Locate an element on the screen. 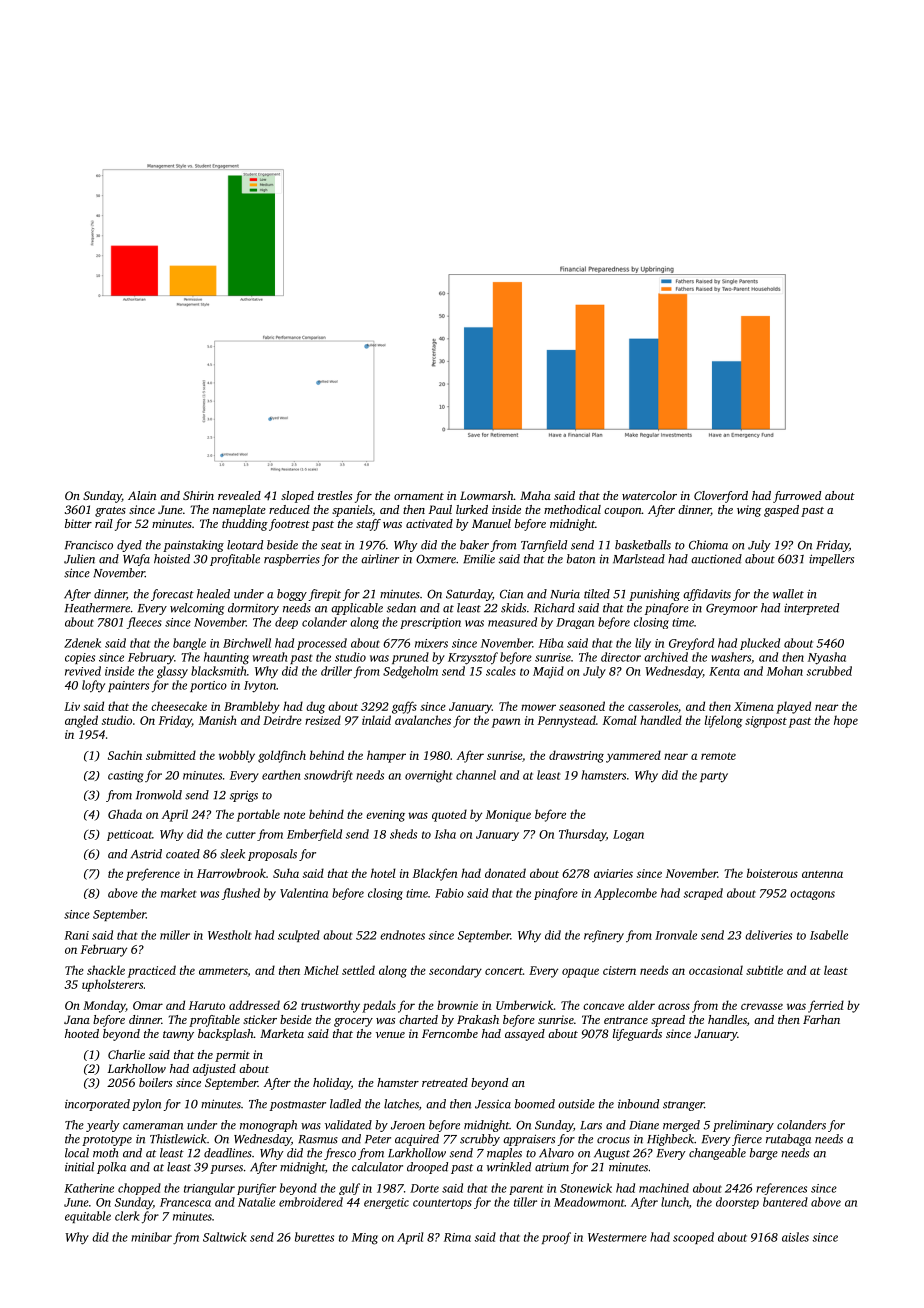 Image resolution: width=924 pixels, height=1308 pixels. Valentina is located at coordinates (304, 893).
